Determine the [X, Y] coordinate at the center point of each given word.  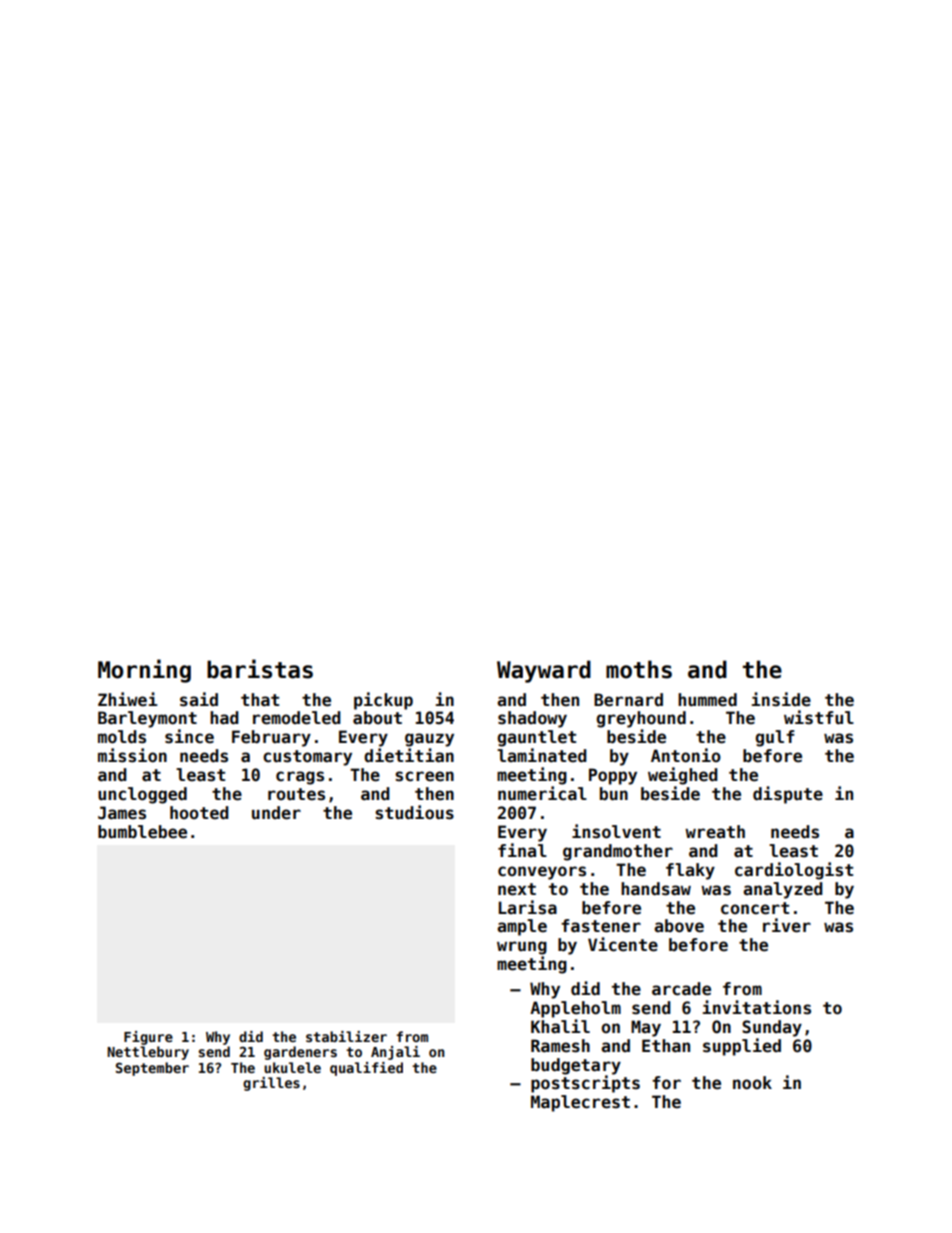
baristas [260, 669]
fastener [601, 926]
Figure [148, 1038]
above [679, 926]
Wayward [544, 671]
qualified [366, 1069]
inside [781, 699]
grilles [271, 1084]
